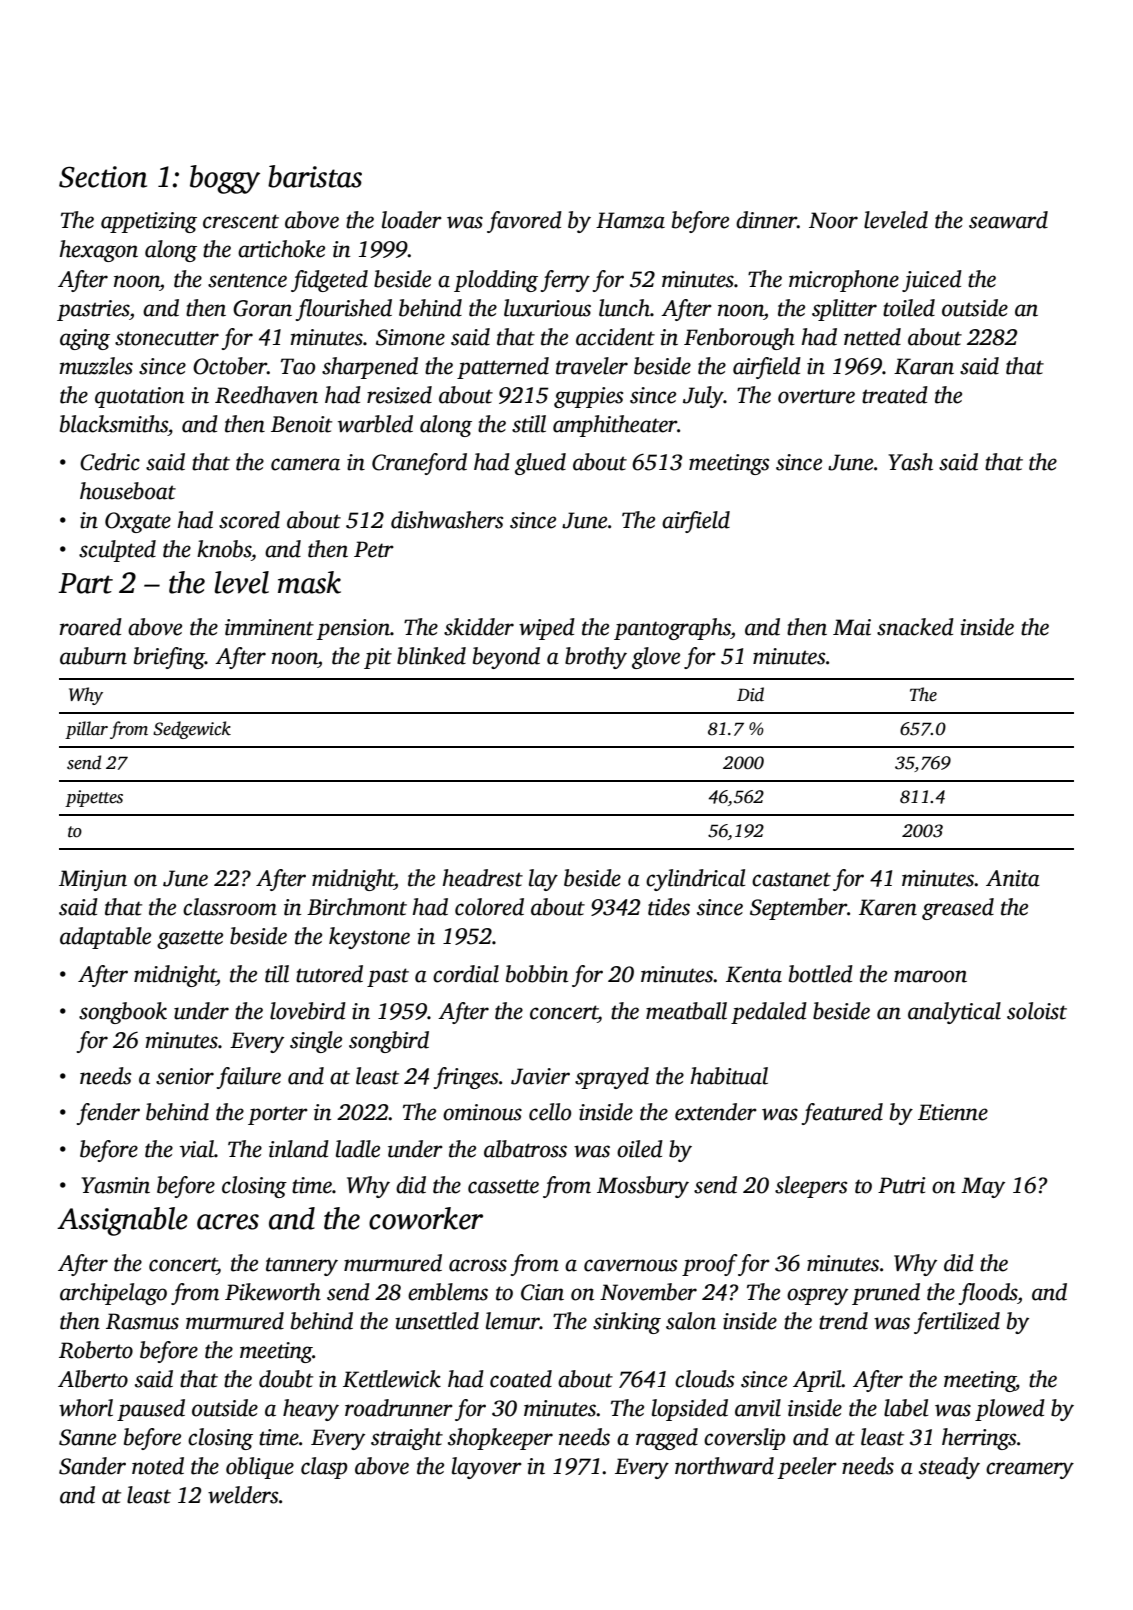 The height and width of the screenshot is (1610, 1133). Describe the element at coordinates (487, 1468) in the screenshot. I see `layover` at that location.
